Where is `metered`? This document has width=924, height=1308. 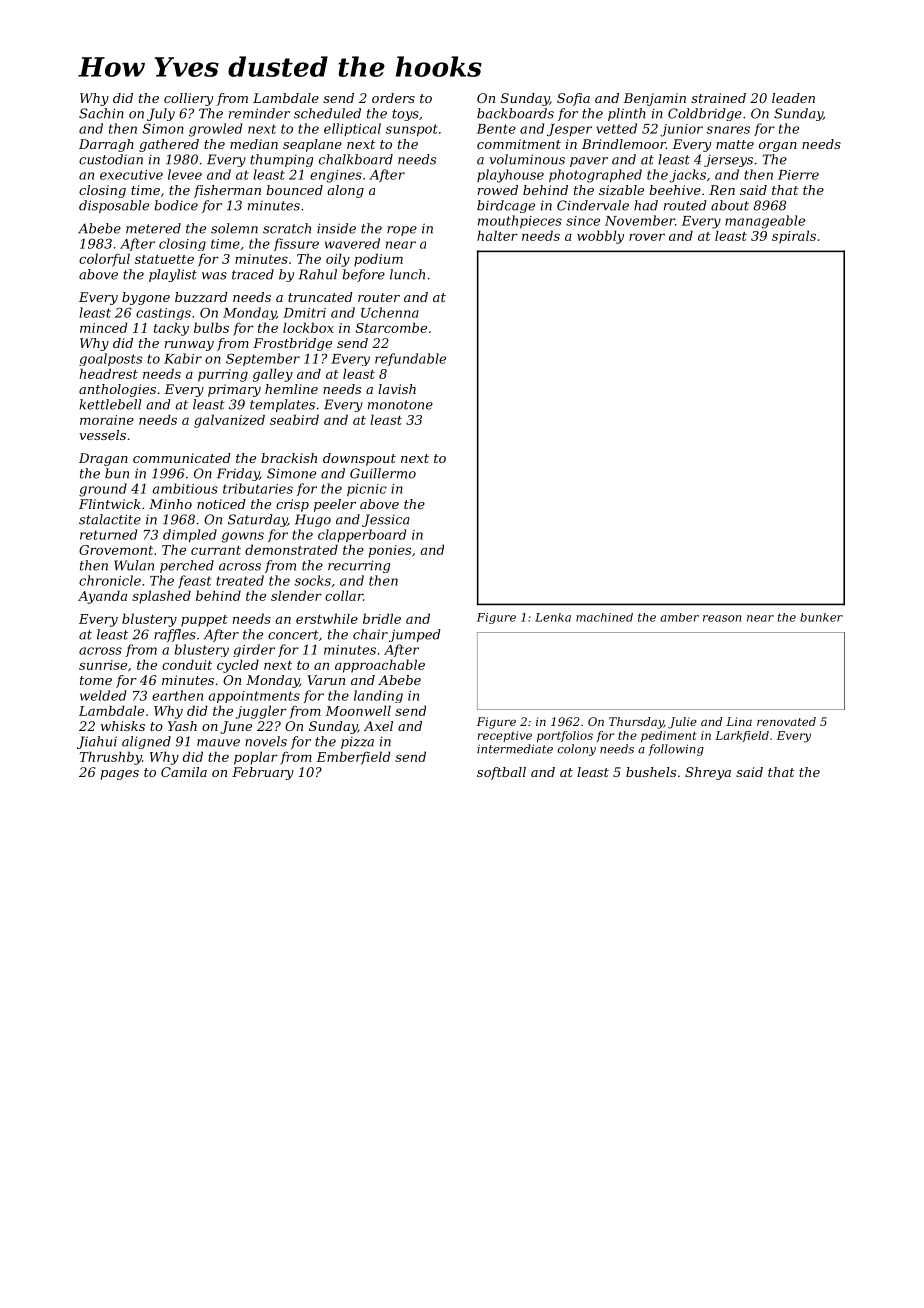 metered is located at coordinates (153, 228).
